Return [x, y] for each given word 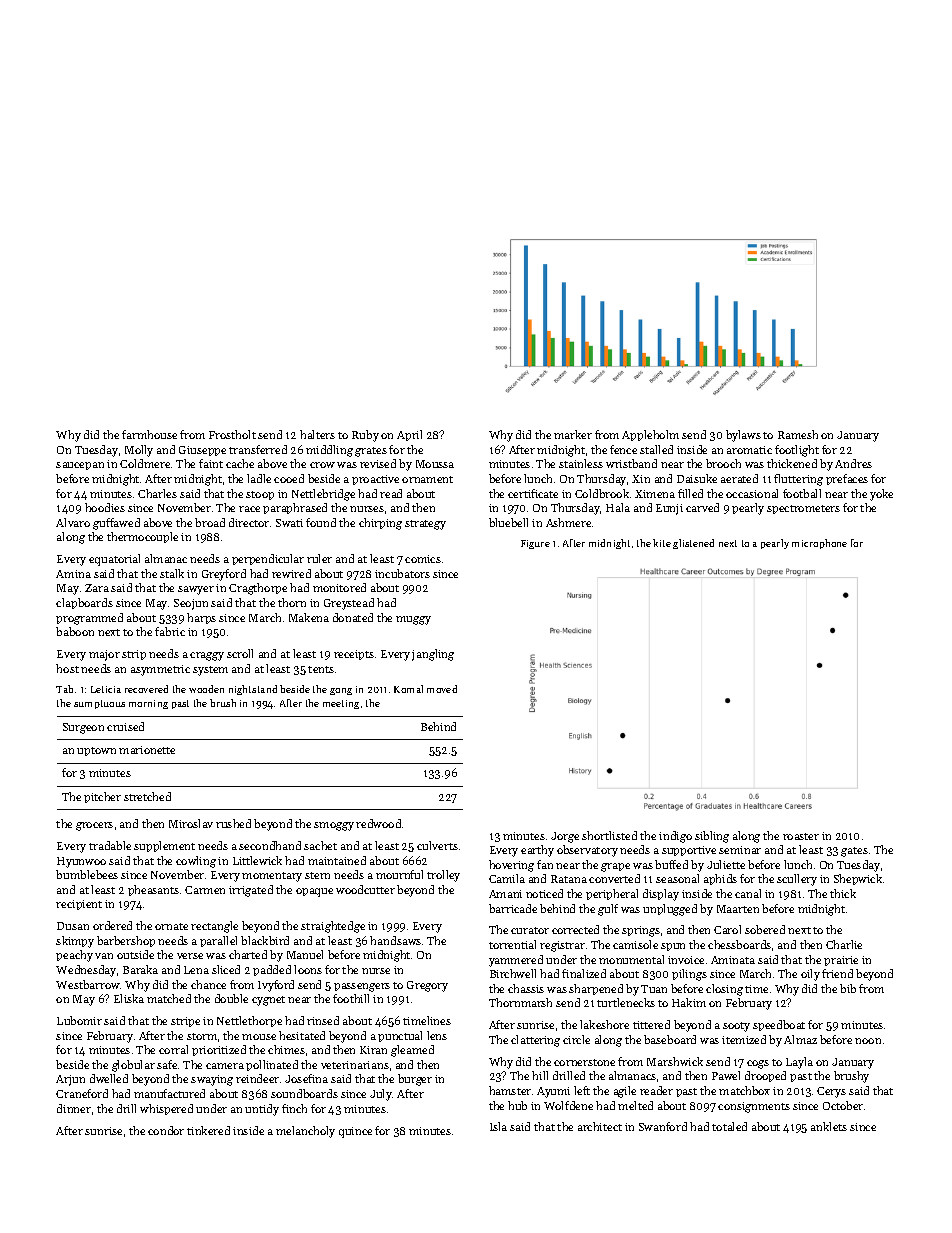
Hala [618, 507]
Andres [853, 463]
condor [166, 1130]
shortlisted [609, 835]
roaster [801, 836]
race [249, 509]
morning [148, 704]
